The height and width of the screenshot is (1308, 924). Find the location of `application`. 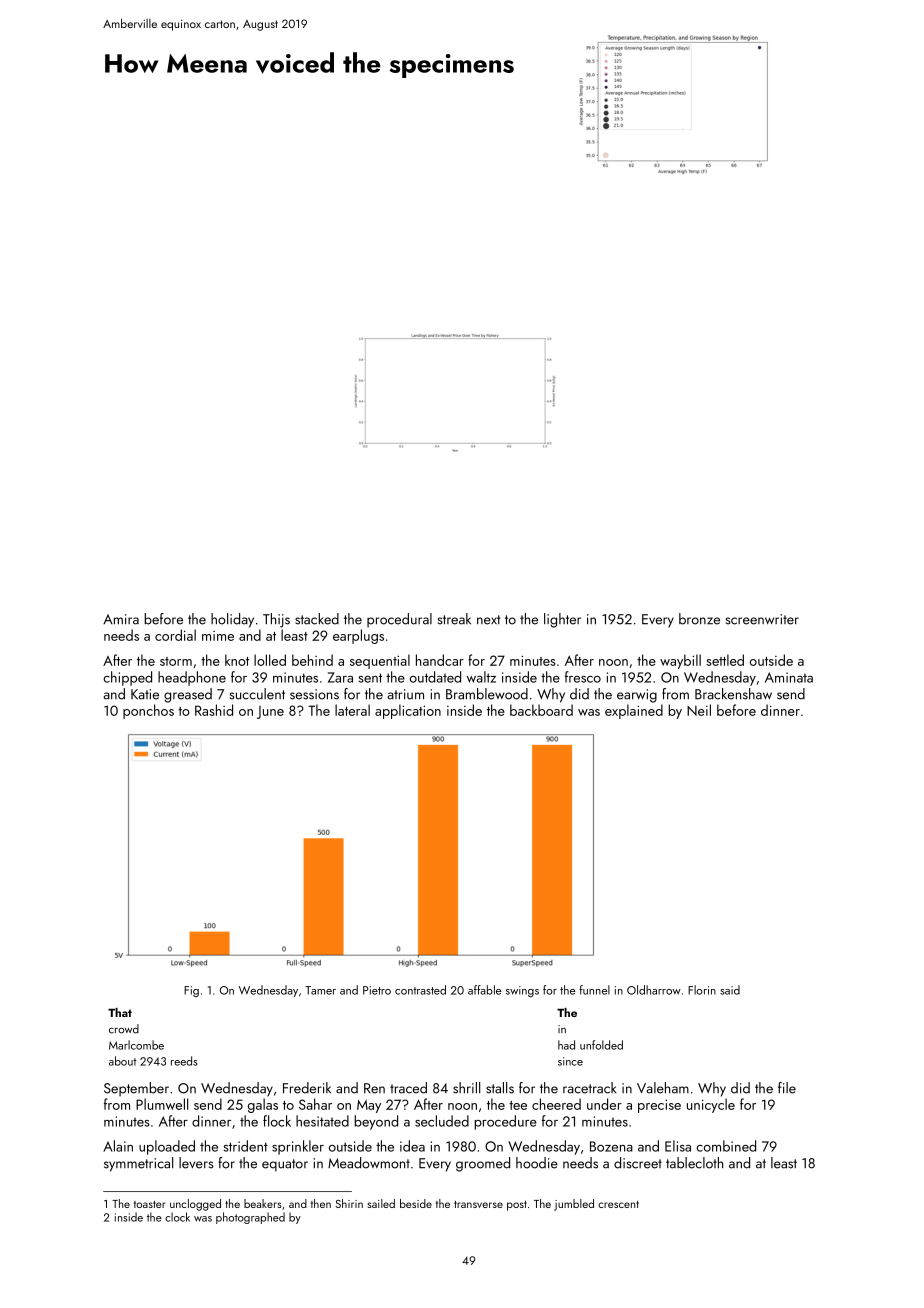

application is located at coordinates (408, 711).
